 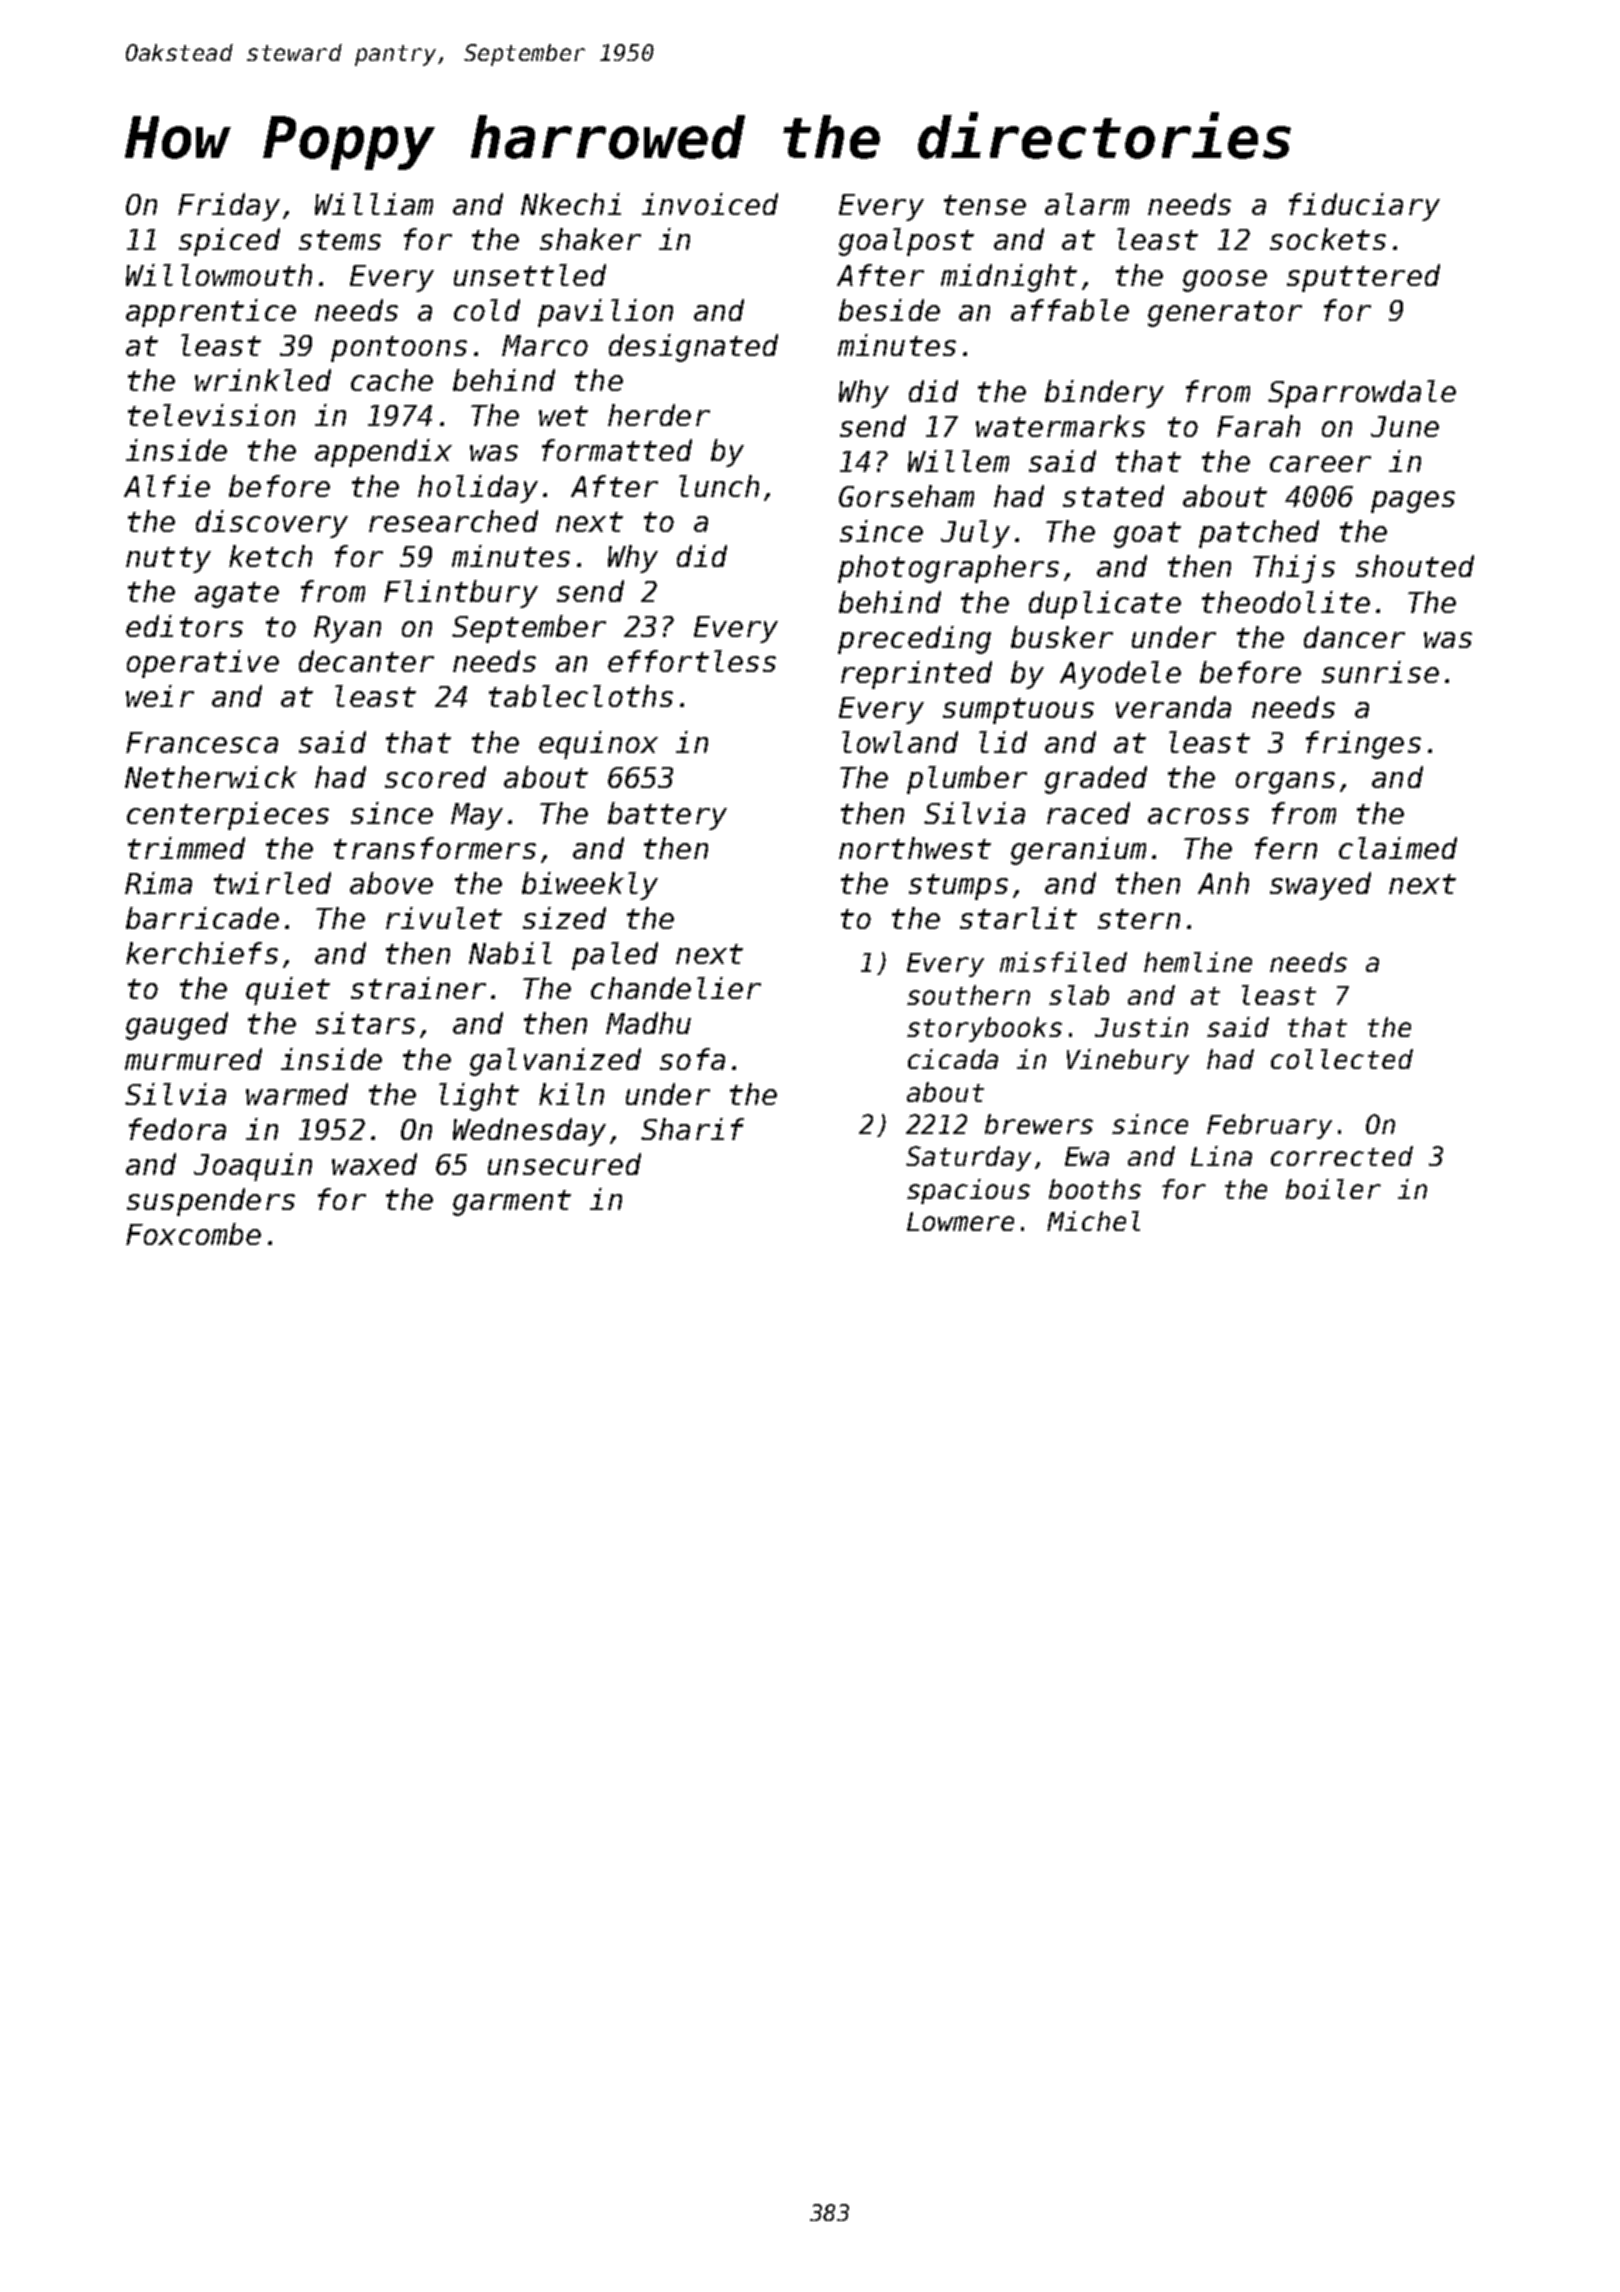 I want to click on wrinkled, so click(x=263, y=380).
